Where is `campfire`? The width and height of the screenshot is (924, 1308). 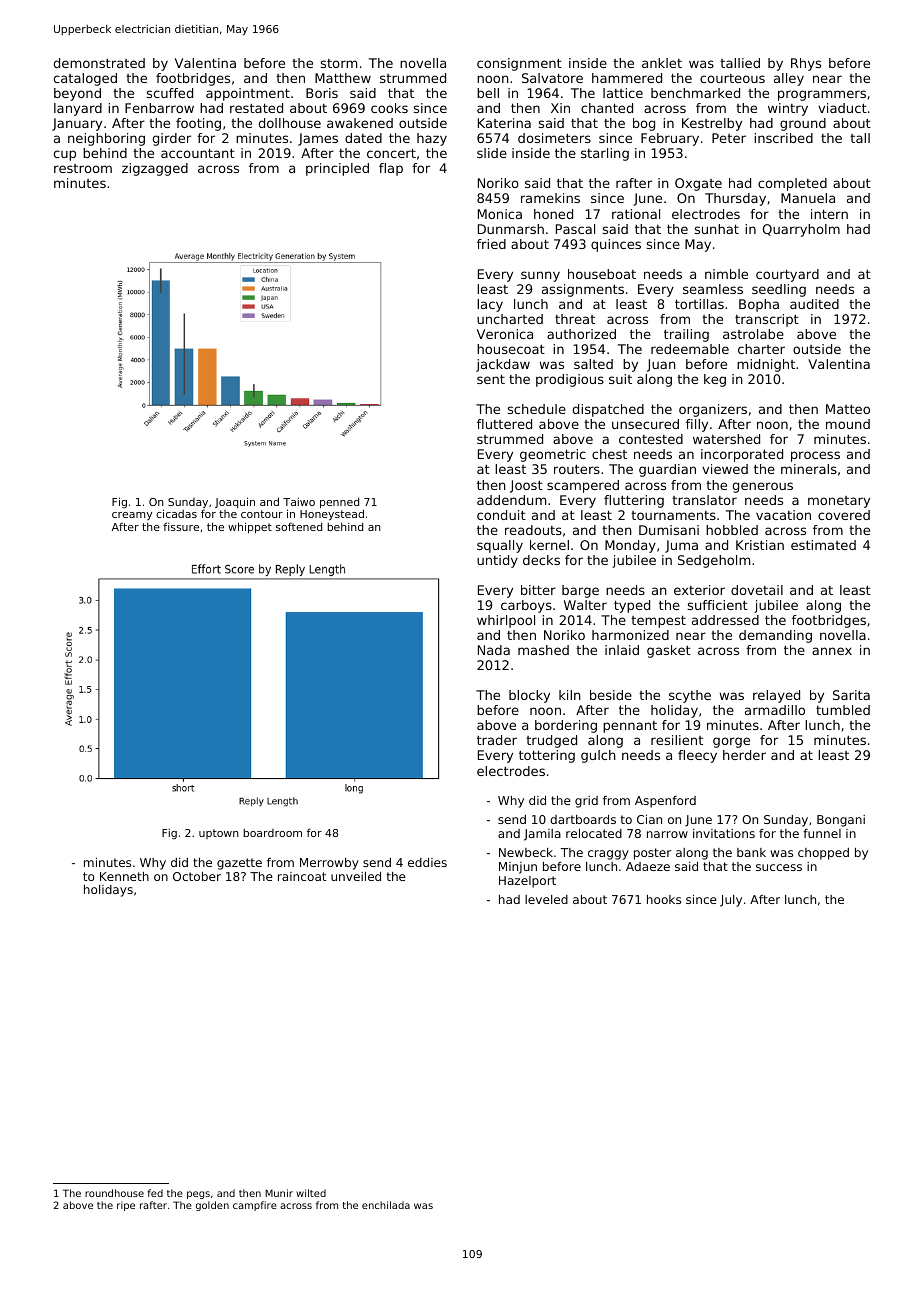 campfire is located at coordinates (255, 1206).
